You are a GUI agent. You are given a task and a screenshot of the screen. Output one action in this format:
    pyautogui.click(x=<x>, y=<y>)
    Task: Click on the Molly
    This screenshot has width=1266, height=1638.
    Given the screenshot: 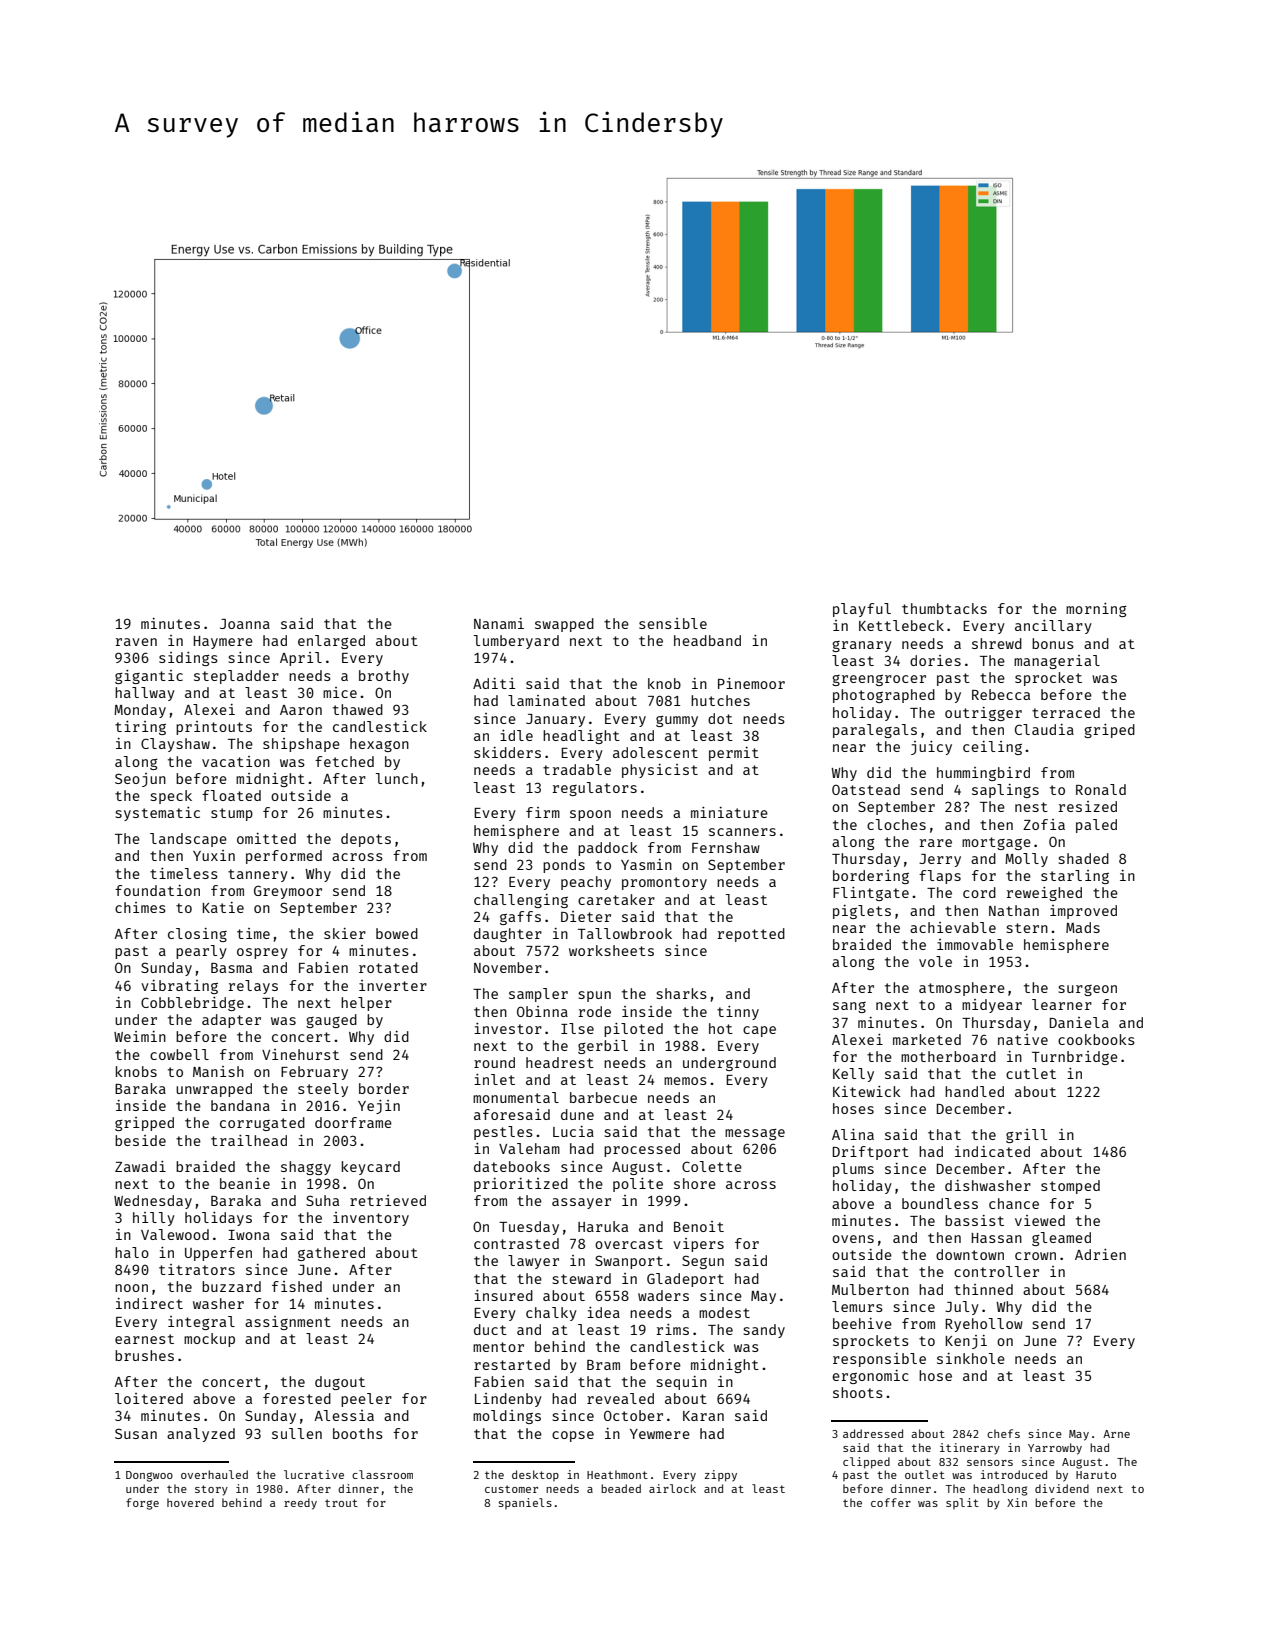 What is the action you would take?
    pyautogui.click(x=1026, y=860)
